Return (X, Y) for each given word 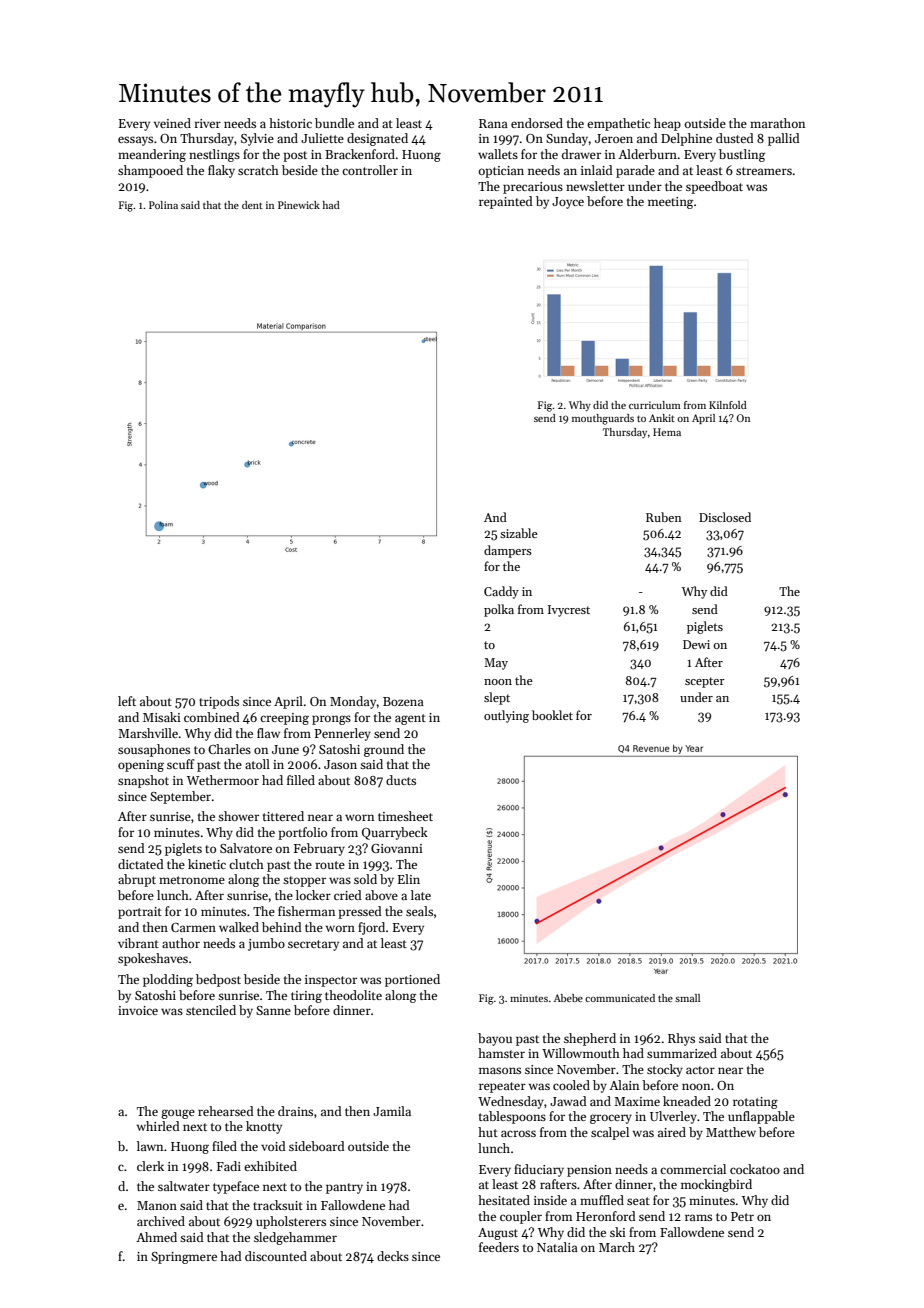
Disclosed (725, 517)
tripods (219, 702)
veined (172, 123)
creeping (284, 719)
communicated (620, 998)
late (421, 895)
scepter (705, 682)
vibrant (138, 943)
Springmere (184, 1258)
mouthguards (603, 419)
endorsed (537, 123)
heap (667, 124)
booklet (552, 715)
